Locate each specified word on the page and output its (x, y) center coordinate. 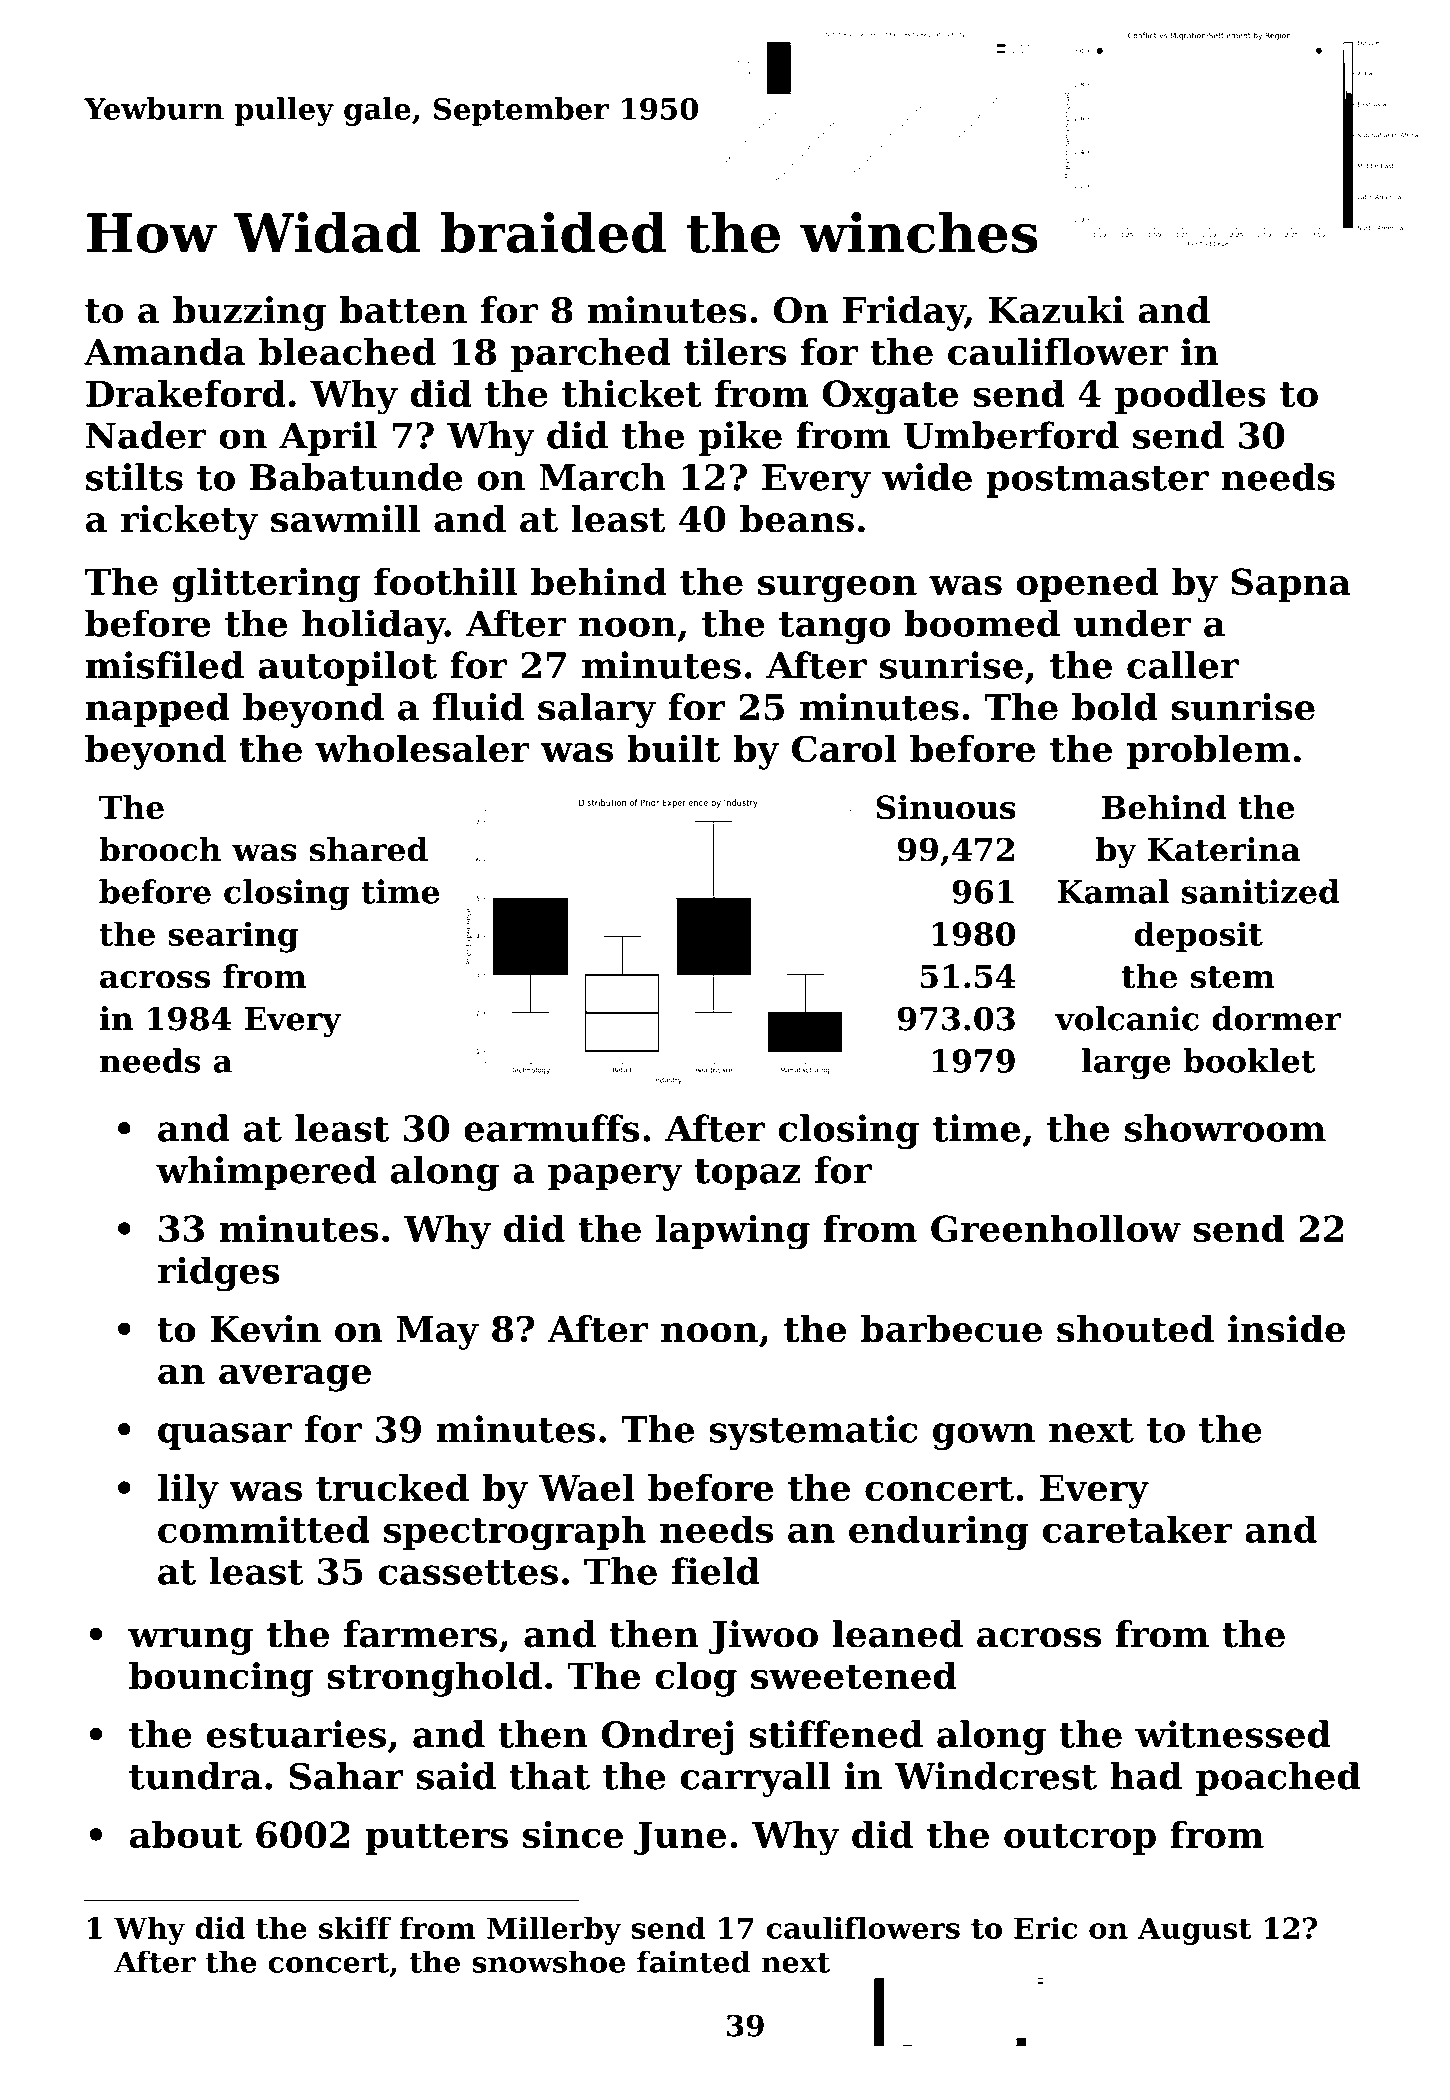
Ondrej (667, 1737)
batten (403, 310)
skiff (355, 1928)
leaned (898, 1634)
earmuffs (552, 1128)
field (716, 1571)
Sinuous (946, 807)
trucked (392, 1488)
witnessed (1233, 1734)
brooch (160, 849)
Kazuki (1056, 310)
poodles (1190, 396)
